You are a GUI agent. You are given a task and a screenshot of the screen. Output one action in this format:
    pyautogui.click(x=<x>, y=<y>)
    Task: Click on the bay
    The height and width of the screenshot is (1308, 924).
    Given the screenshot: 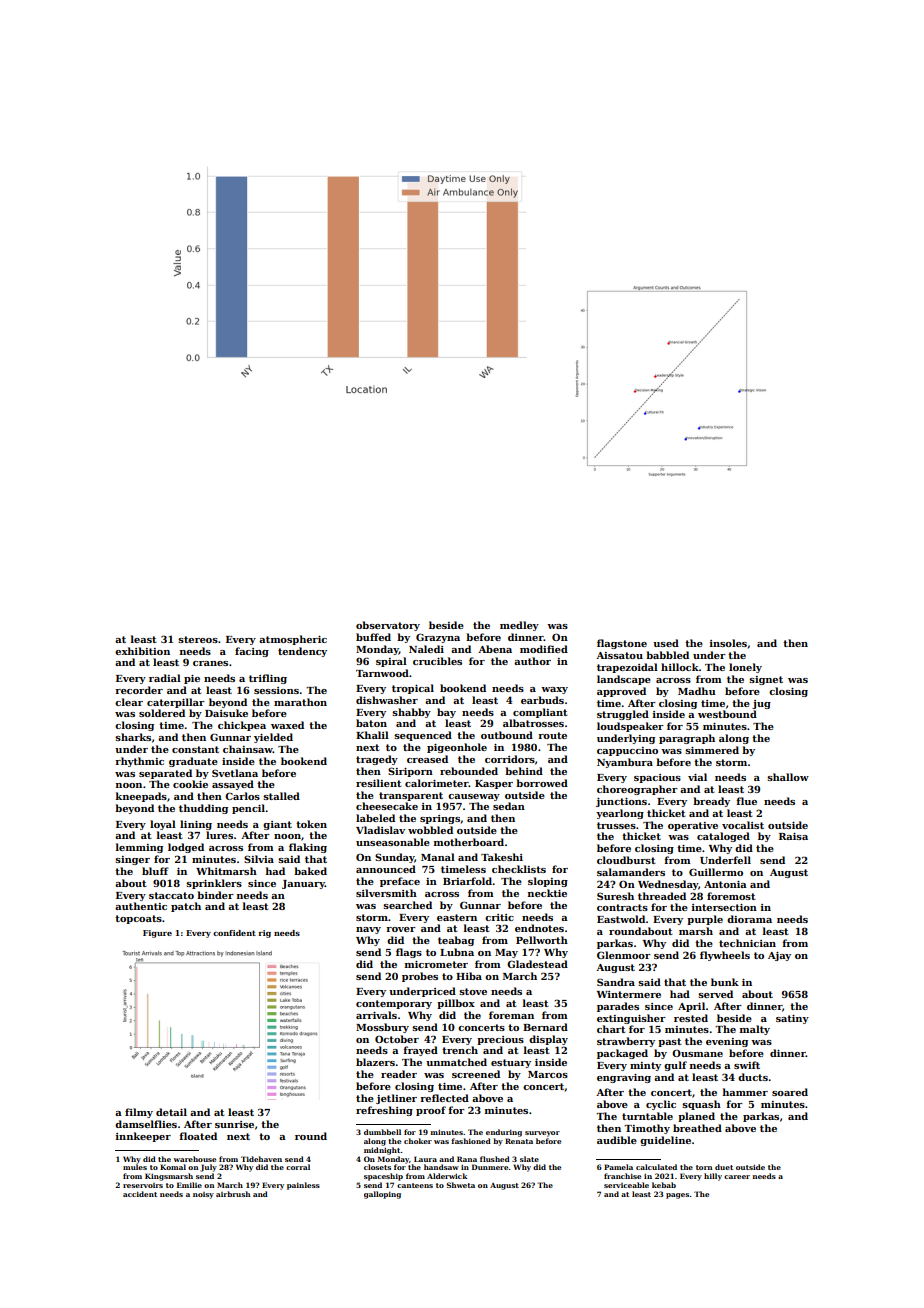 What is the action you would take?
    pyautogui.click(x=446, y=713)
